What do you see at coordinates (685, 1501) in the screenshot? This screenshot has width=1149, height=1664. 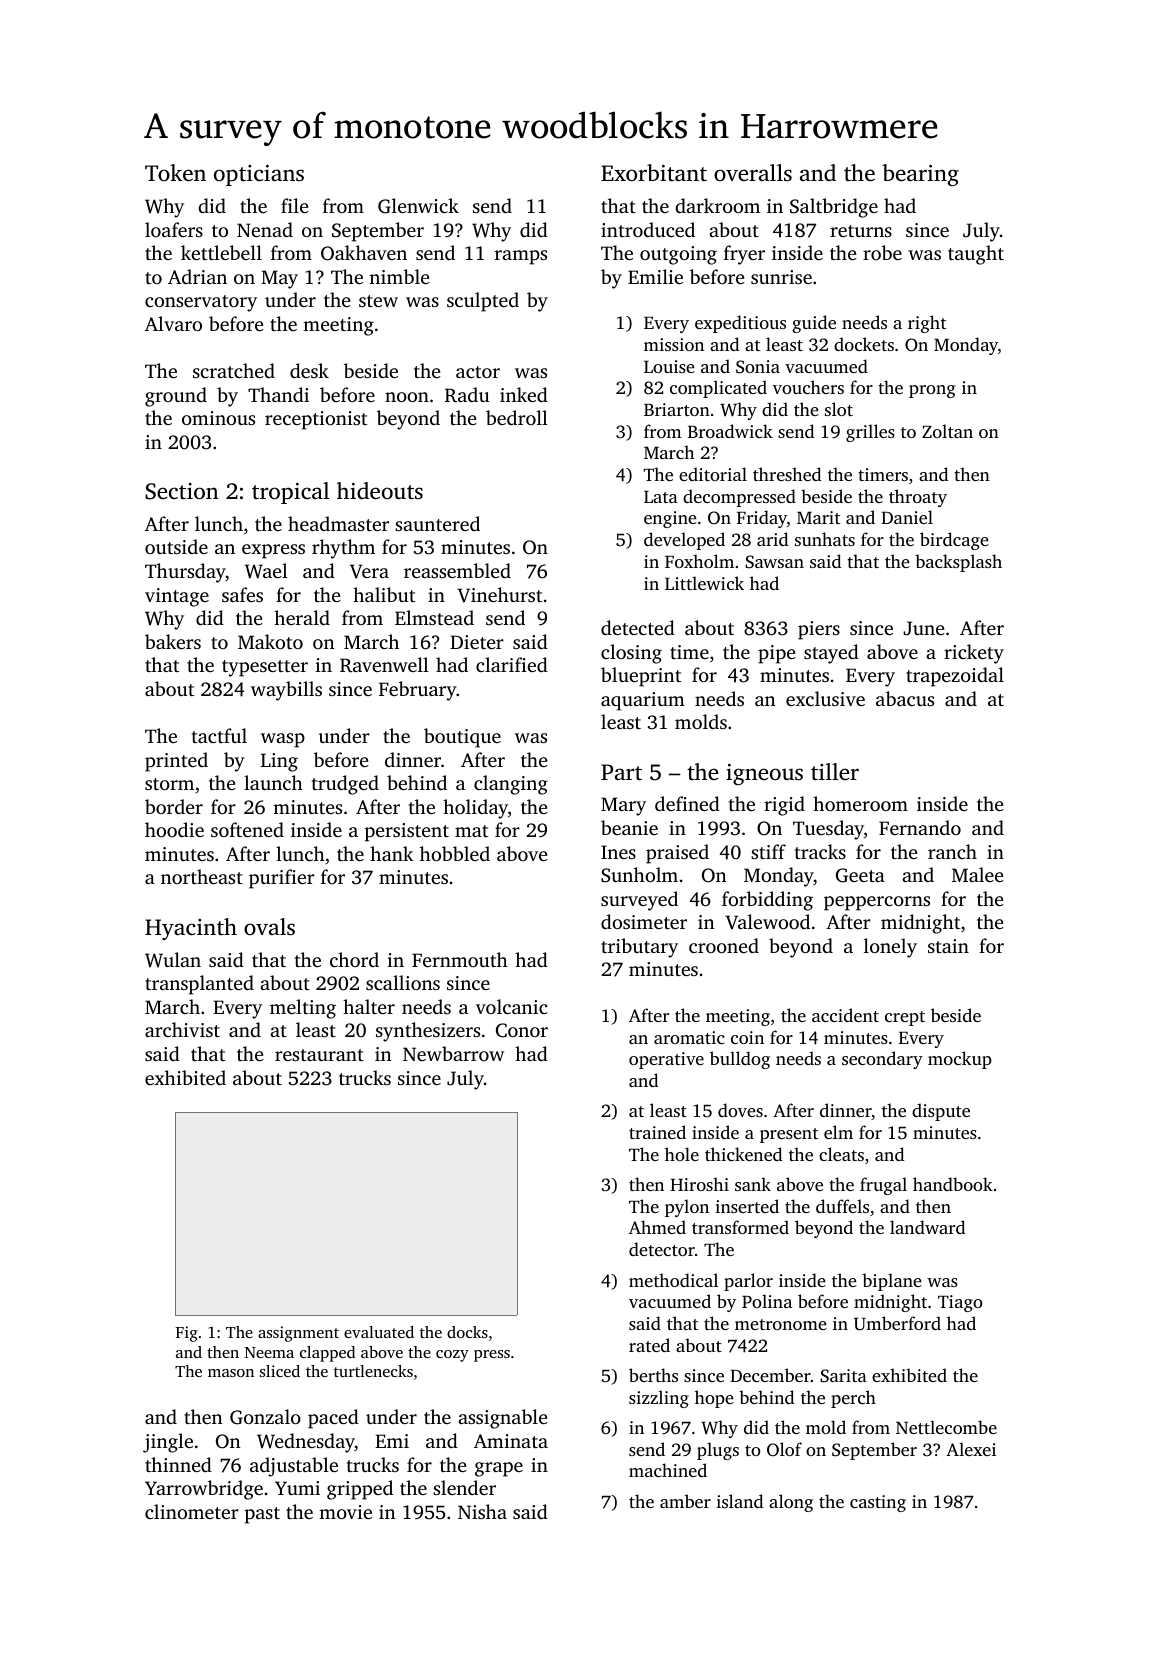 I see `amber` at bounding box center [685, 1501].
